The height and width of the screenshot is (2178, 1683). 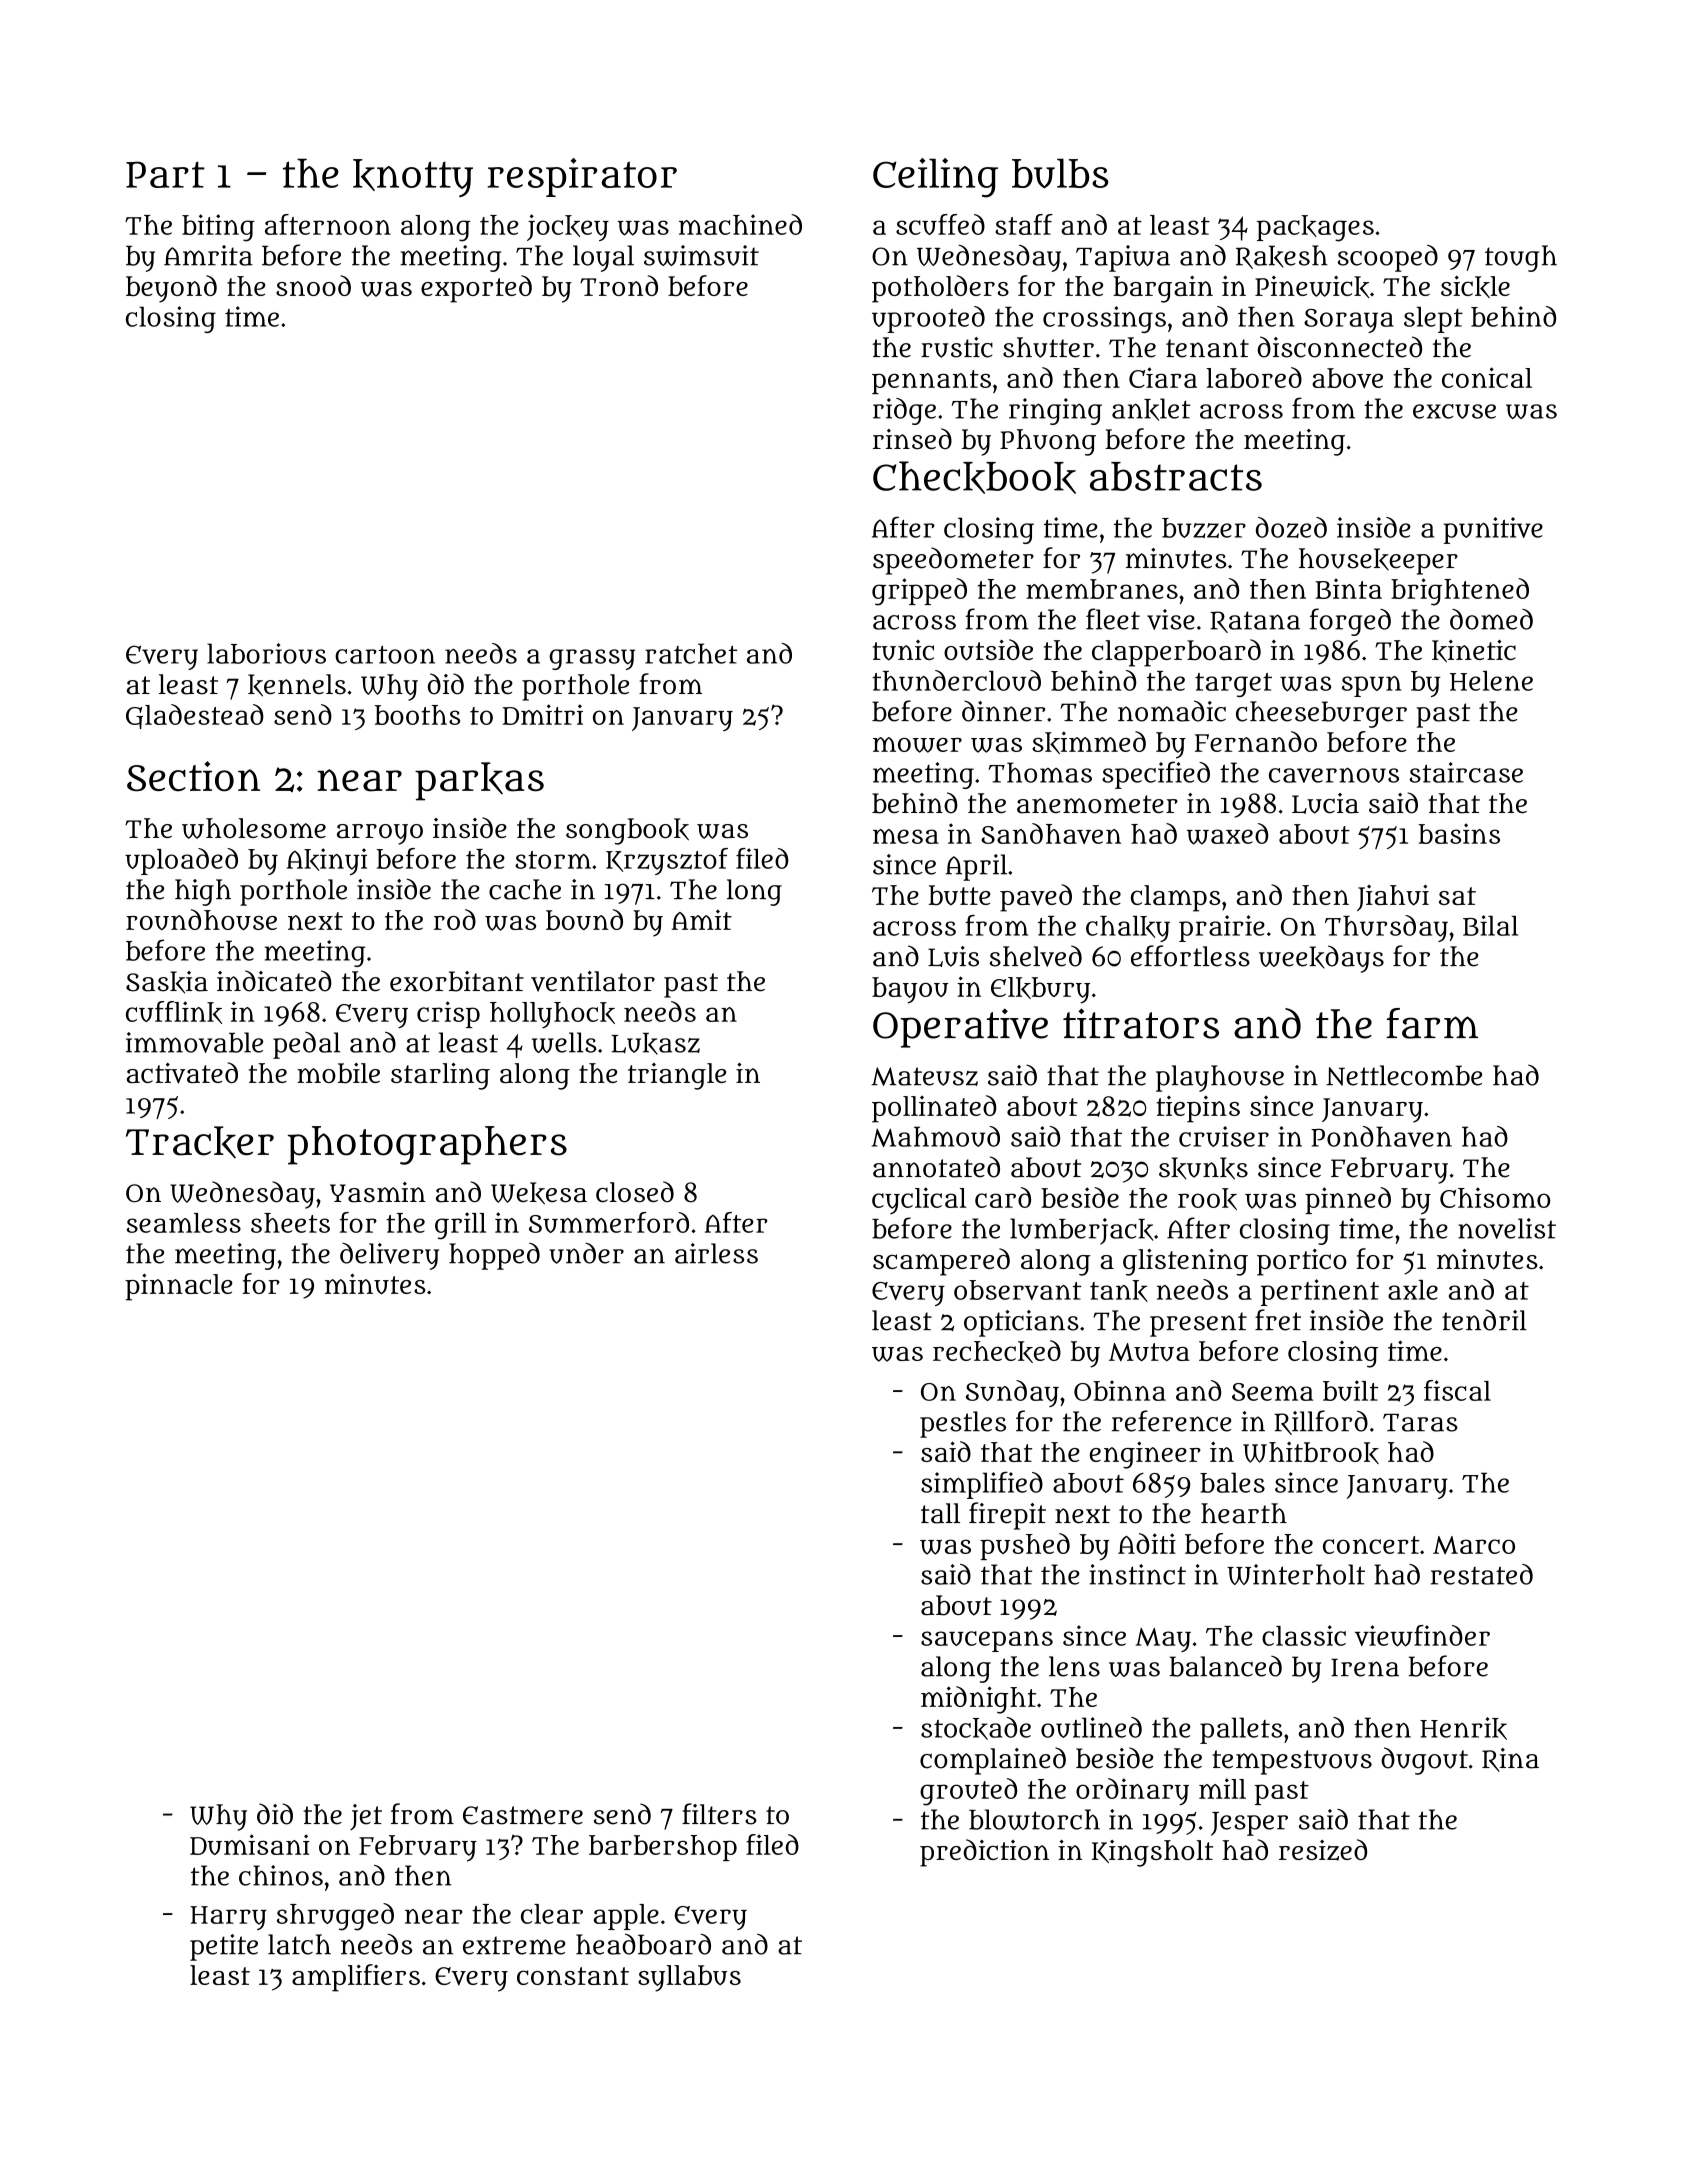 What do you see at coordinates (582, 177) in the screenshot?
I see `respirator` at bounding box center [582, 177].
